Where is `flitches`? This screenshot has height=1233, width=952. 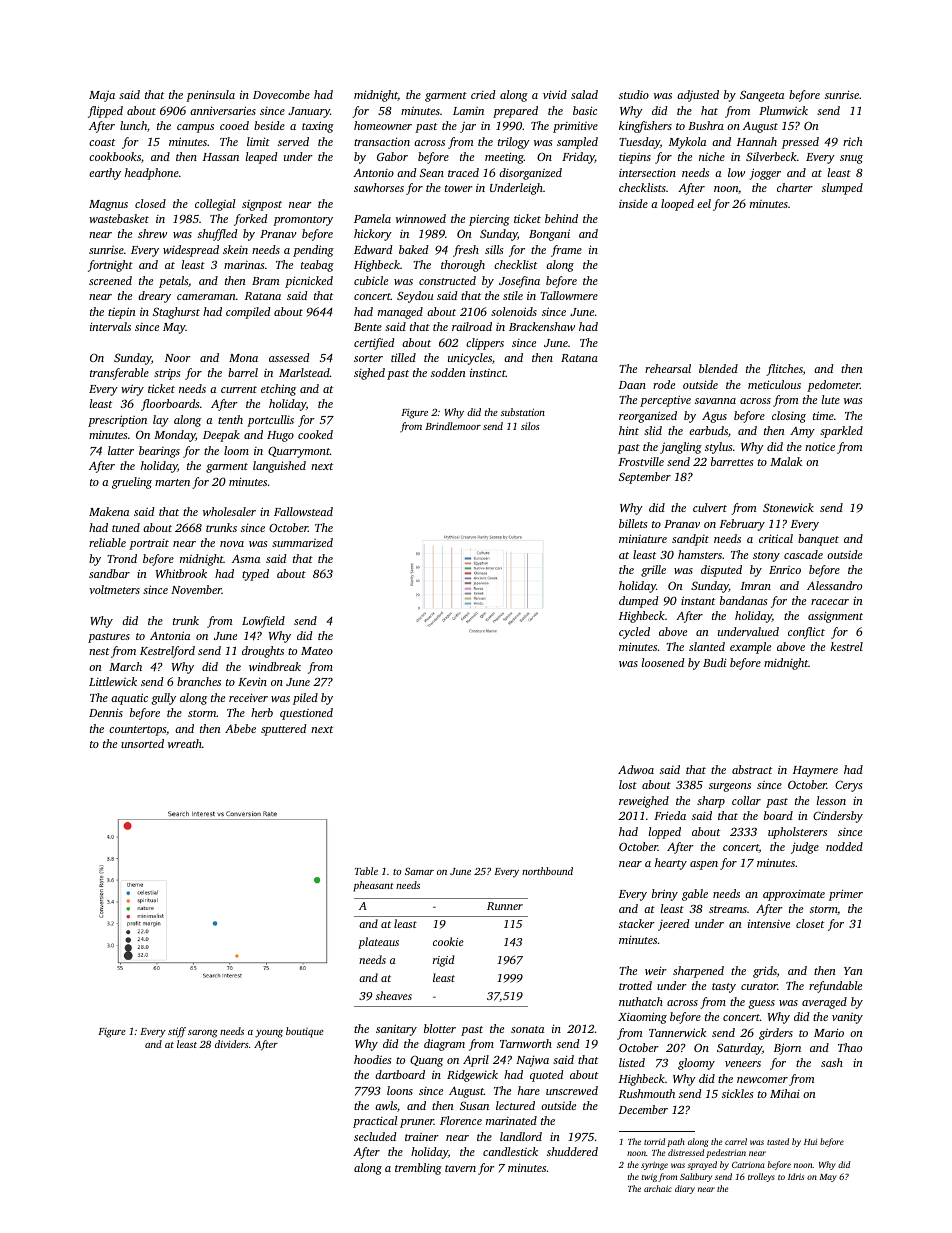
flitches is located at coordinates (784, 370).
